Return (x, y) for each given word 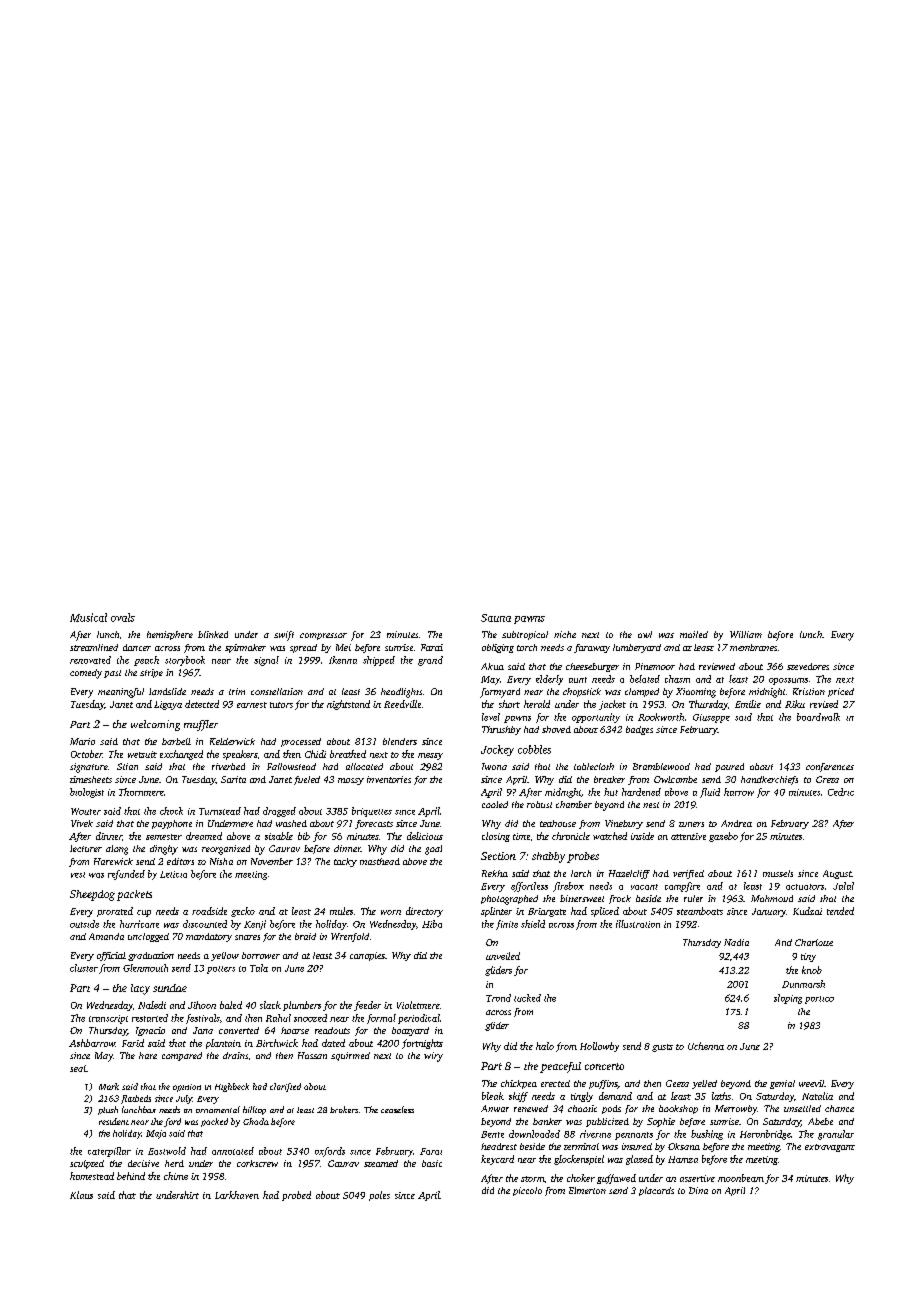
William (746, 634)
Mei (343, 647)
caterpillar (109, 1152)
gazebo (723, 837)
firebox (568, 887)
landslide (167, 691)
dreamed (204, 836)
